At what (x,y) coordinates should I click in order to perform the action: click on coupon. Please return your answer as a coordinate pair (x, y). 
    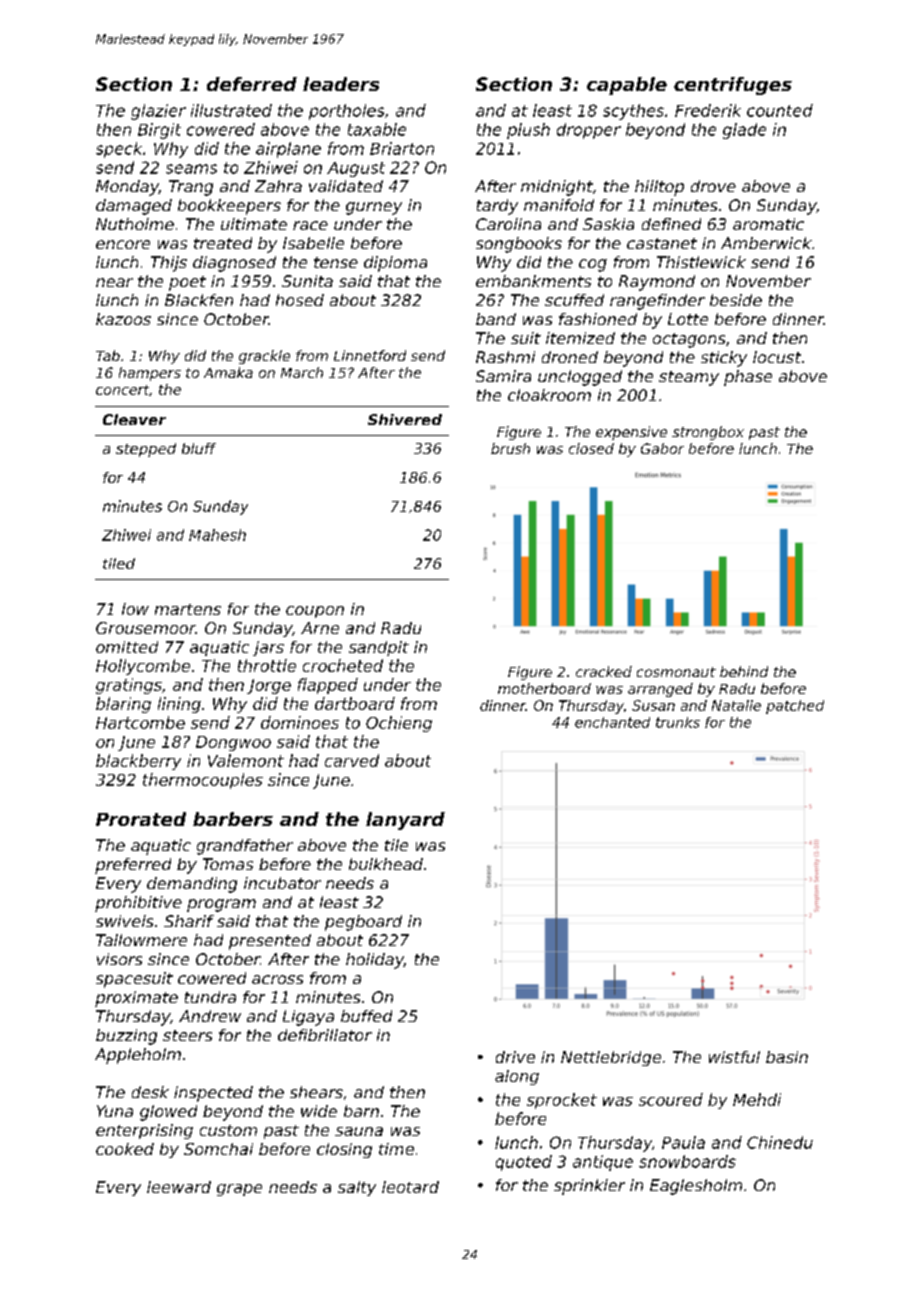
    Looking at the image, I should click on (315, 612).
